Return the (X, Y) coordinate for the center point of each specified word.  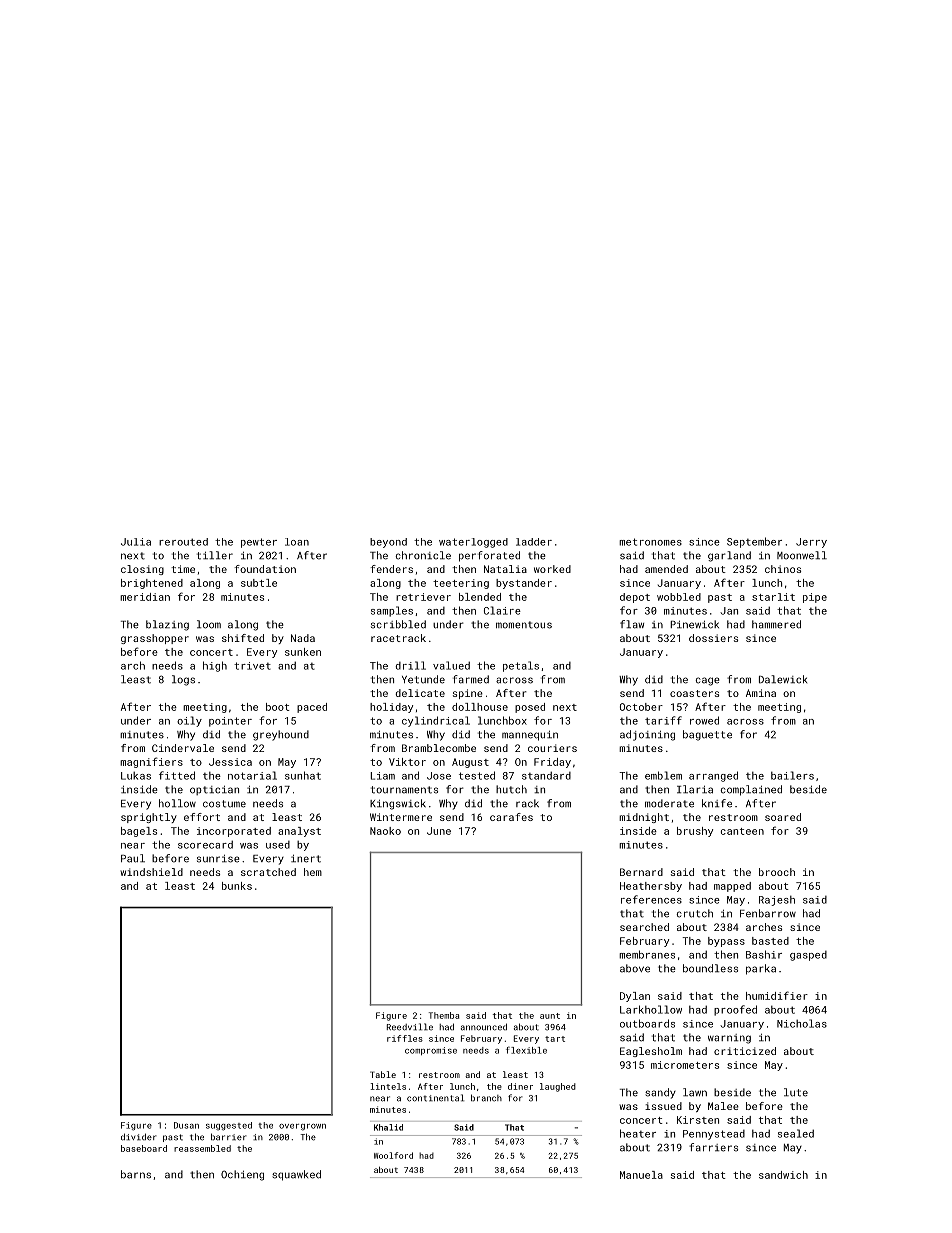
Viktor (407, 762)
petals (521, 666)
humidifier (777, 995)
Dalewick (783, 679)
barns (136, 1174)
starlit (773, 597)
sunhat (303, 775)
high (215, 666)
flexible (526, 1050)
